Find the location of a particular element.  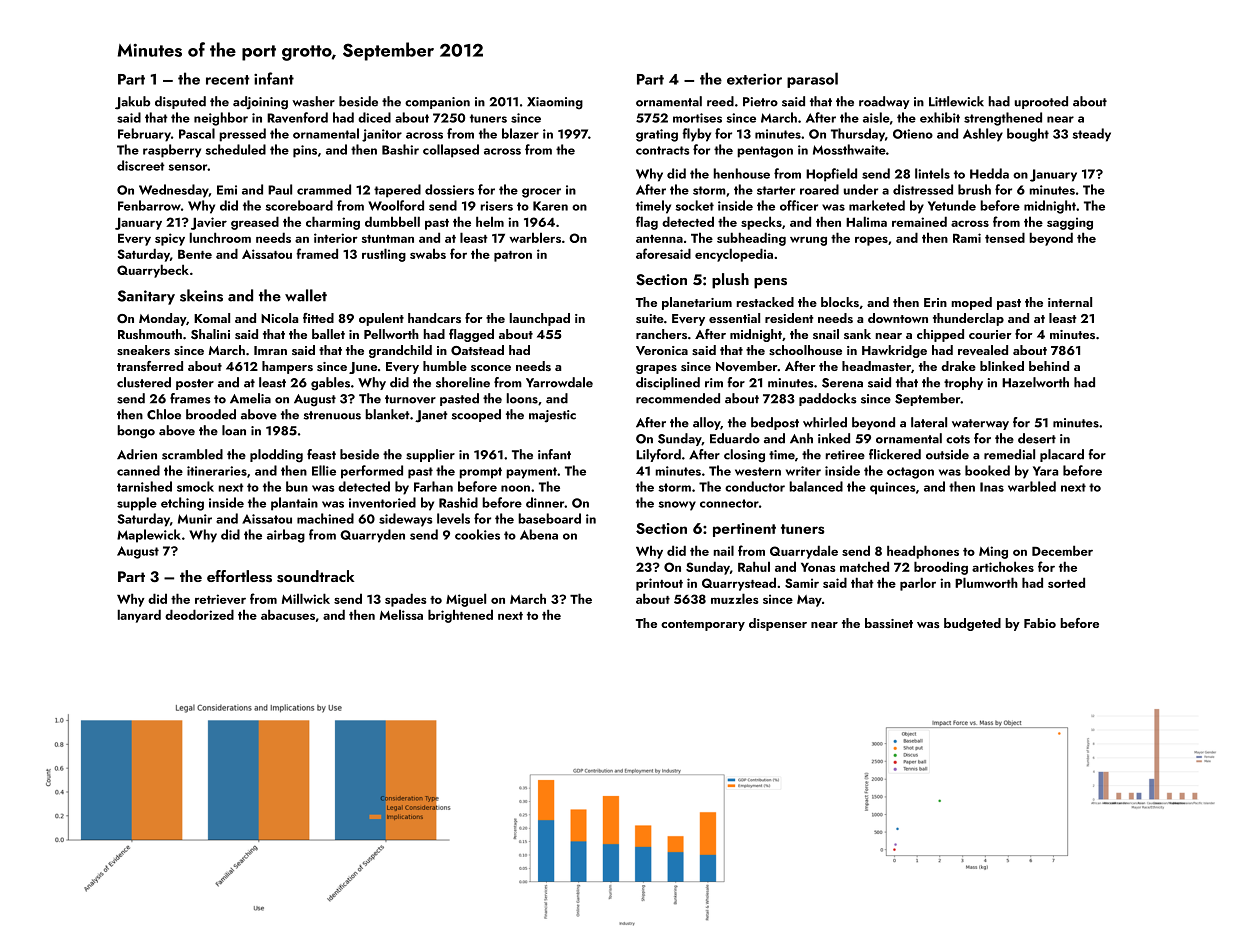

revealed is located at coordinates (983, 350).
